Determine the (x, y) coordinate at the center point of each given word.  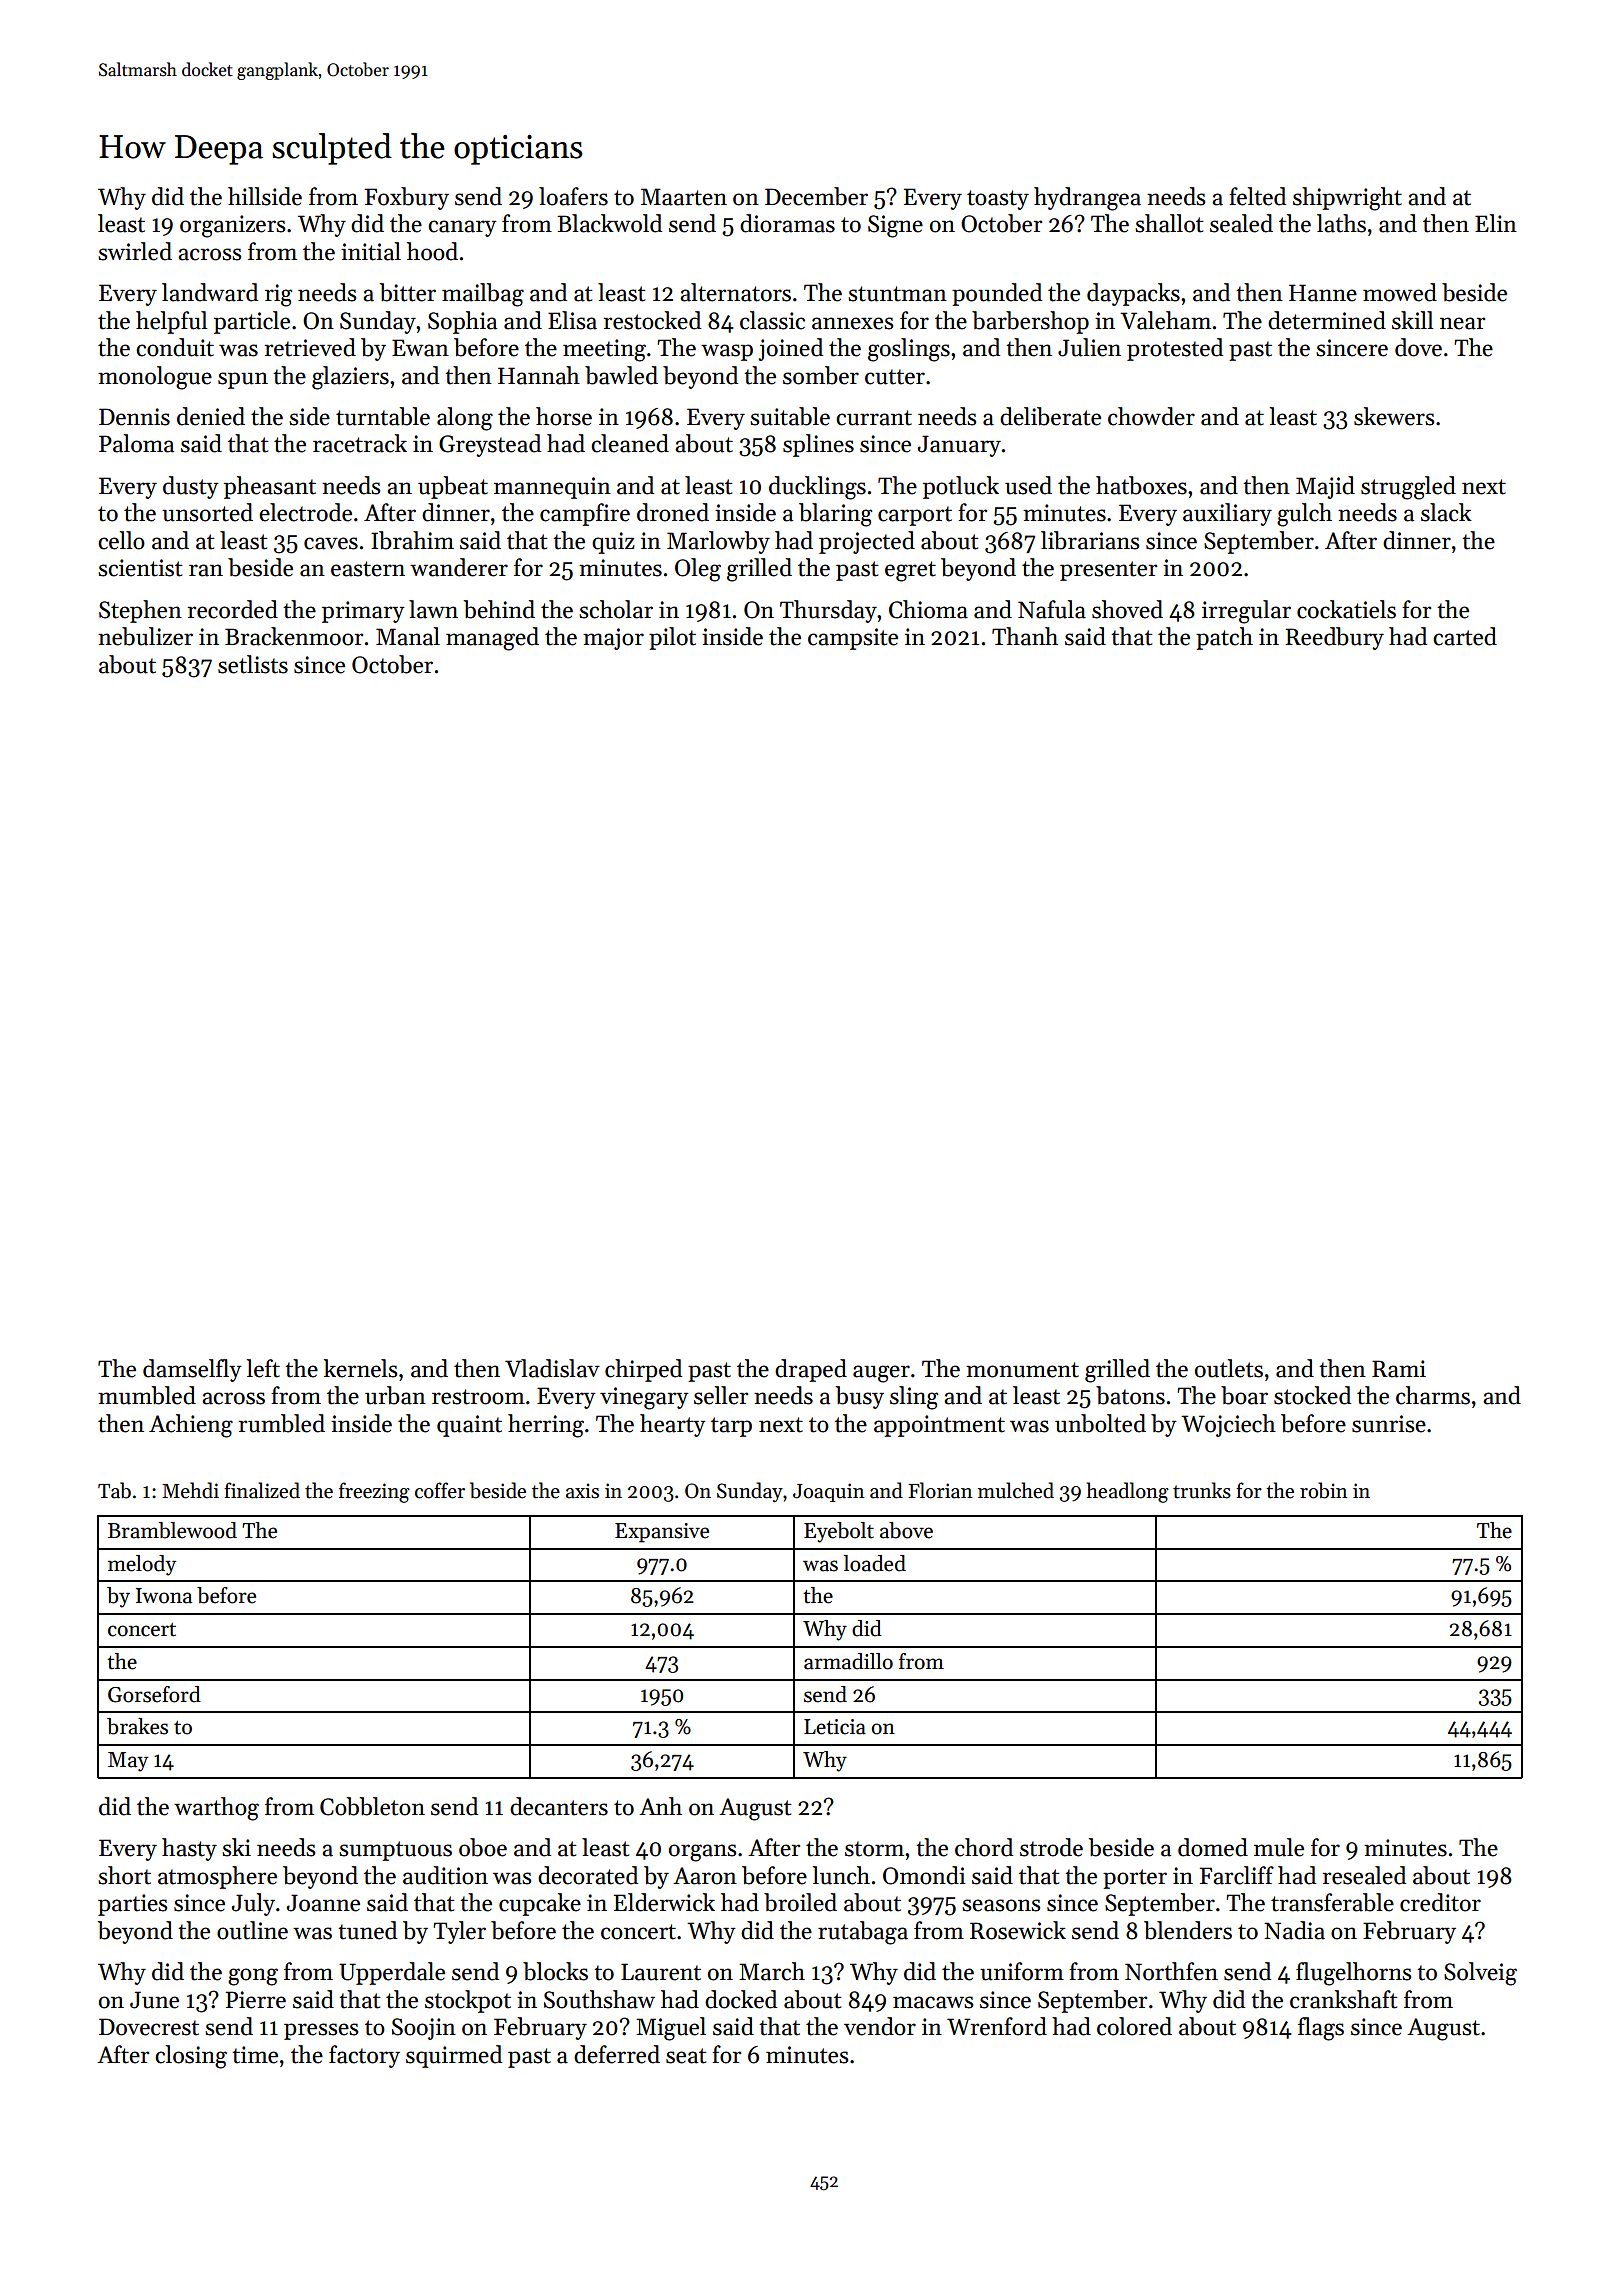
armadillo (848, 1661)
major (613, 639)
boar (1244, 1395)
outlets (1229, 1368)
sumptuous (395, 1851)
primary (363, 612)
